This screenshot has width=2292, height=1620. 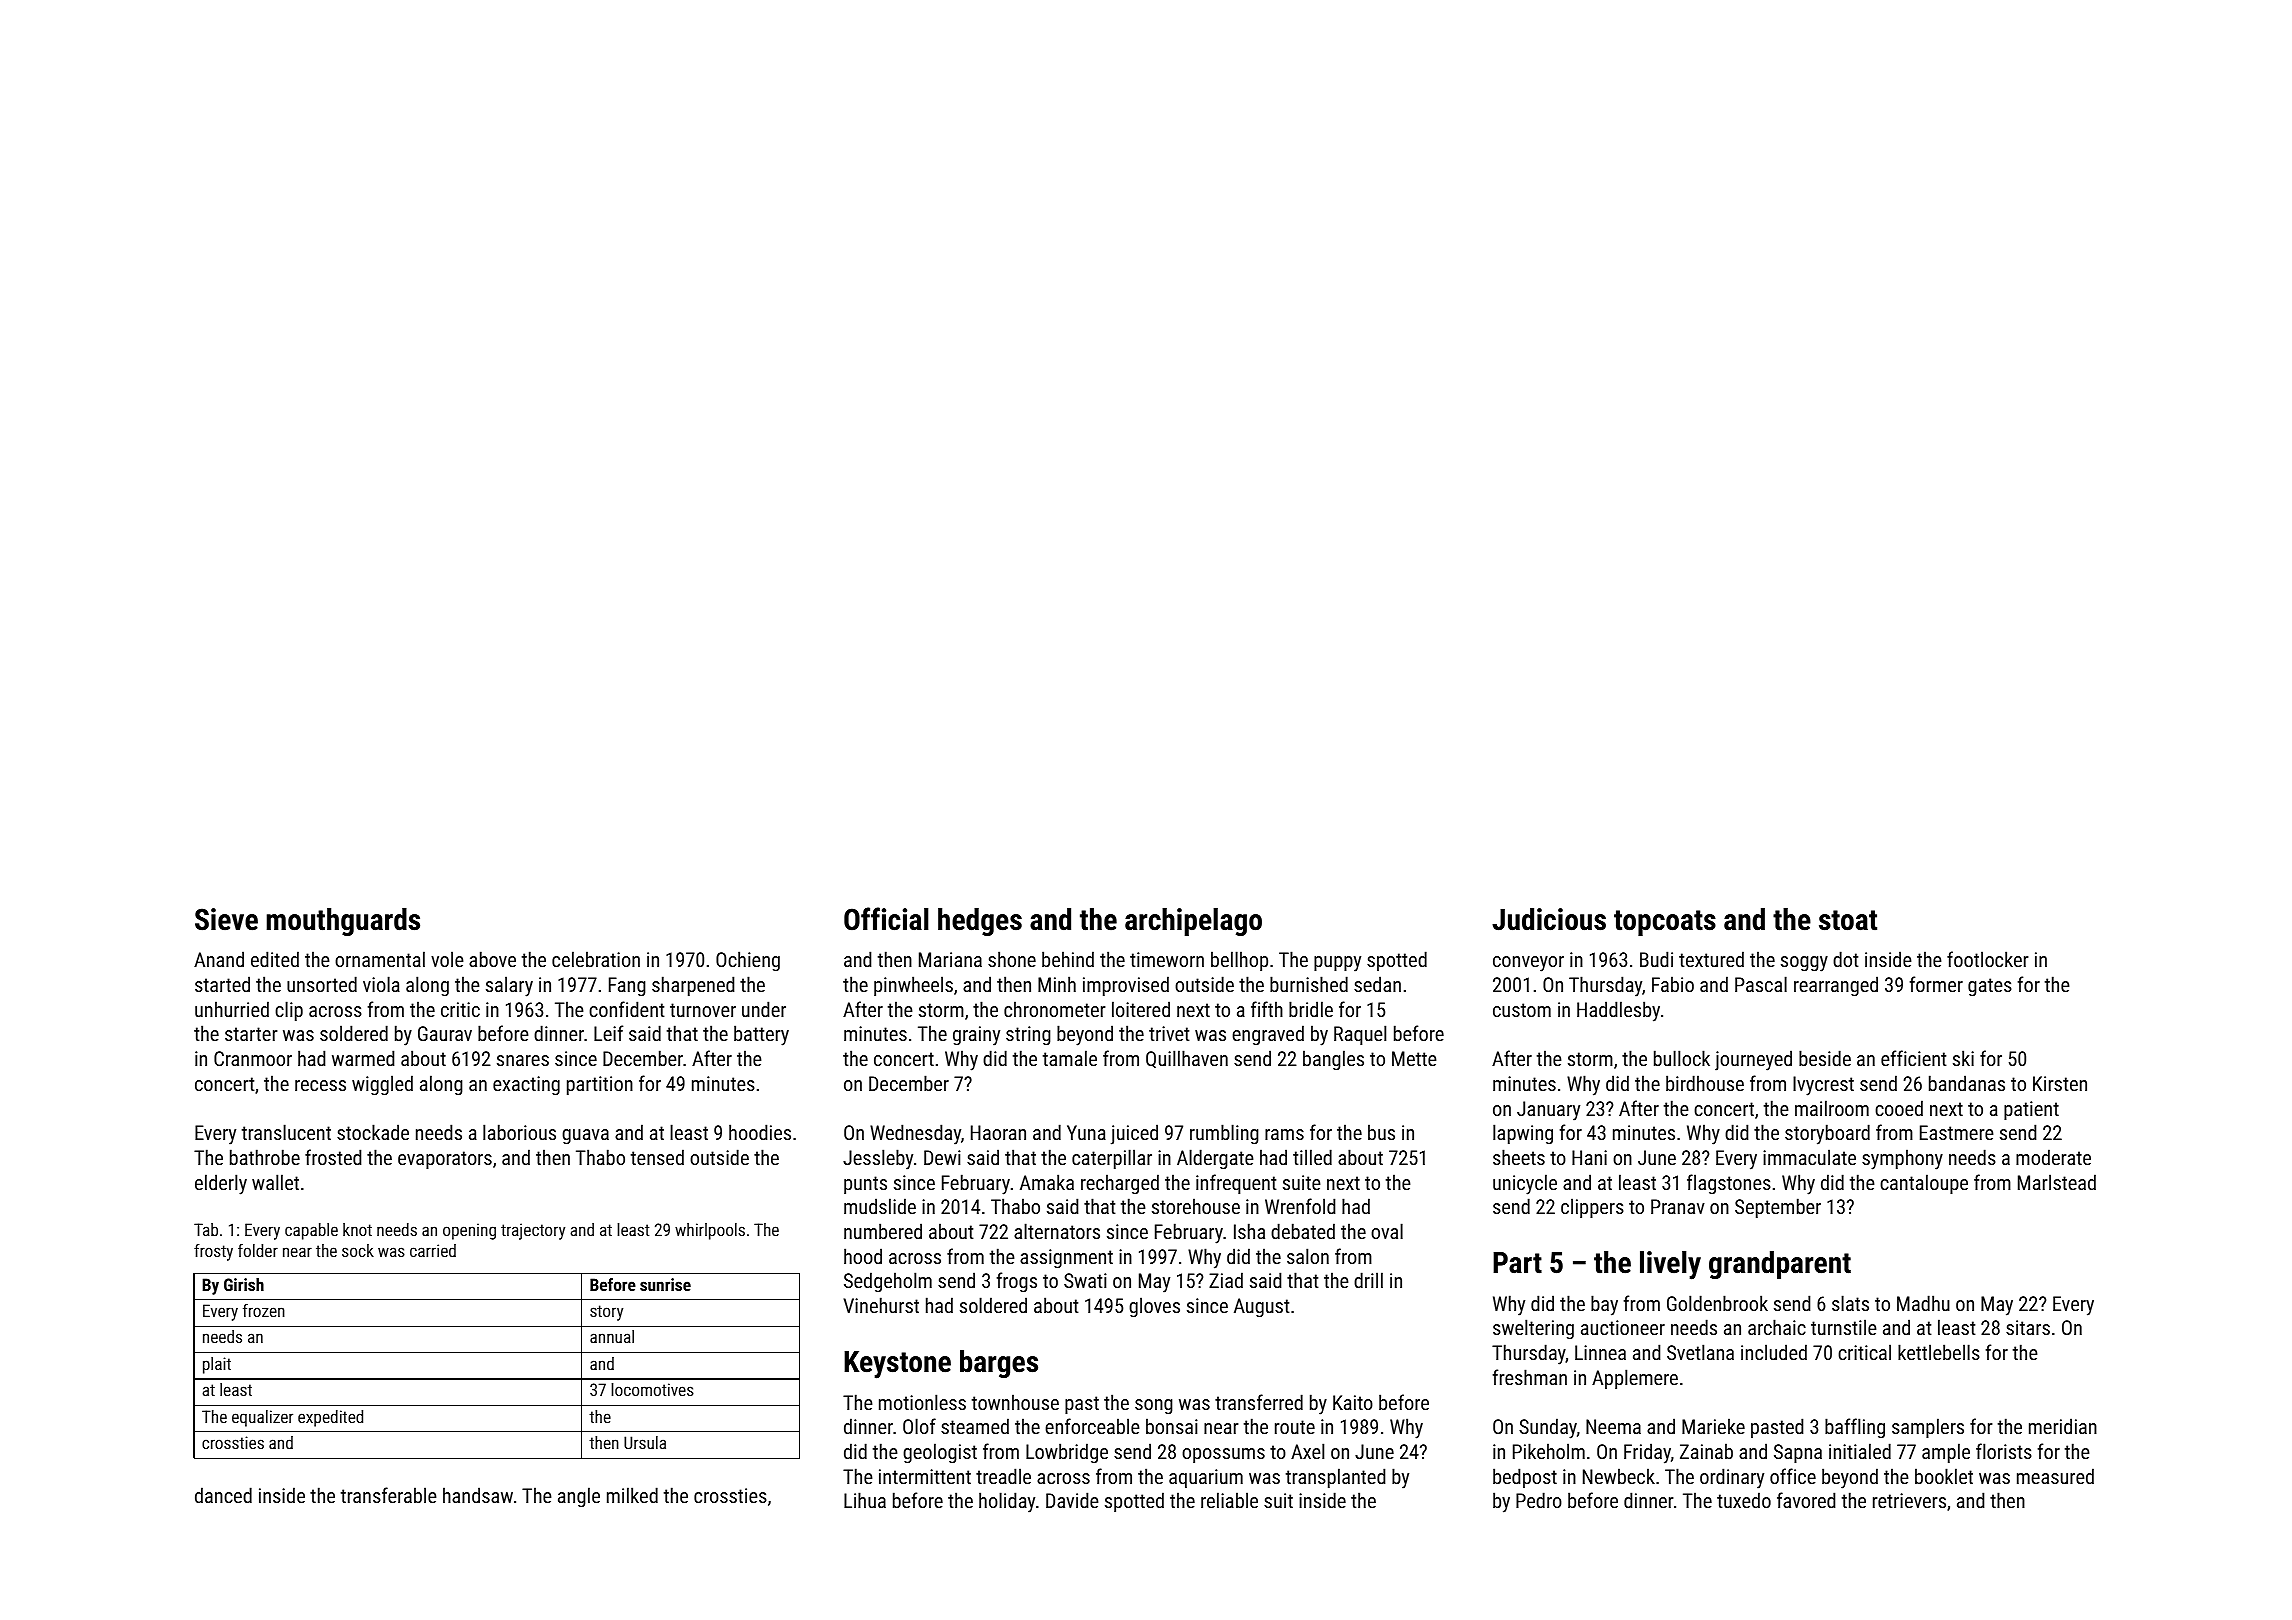 What do you see at coordinates (1848, 920) in the screenshot?
I see `stoat` at bounding box center [1848, 920].
